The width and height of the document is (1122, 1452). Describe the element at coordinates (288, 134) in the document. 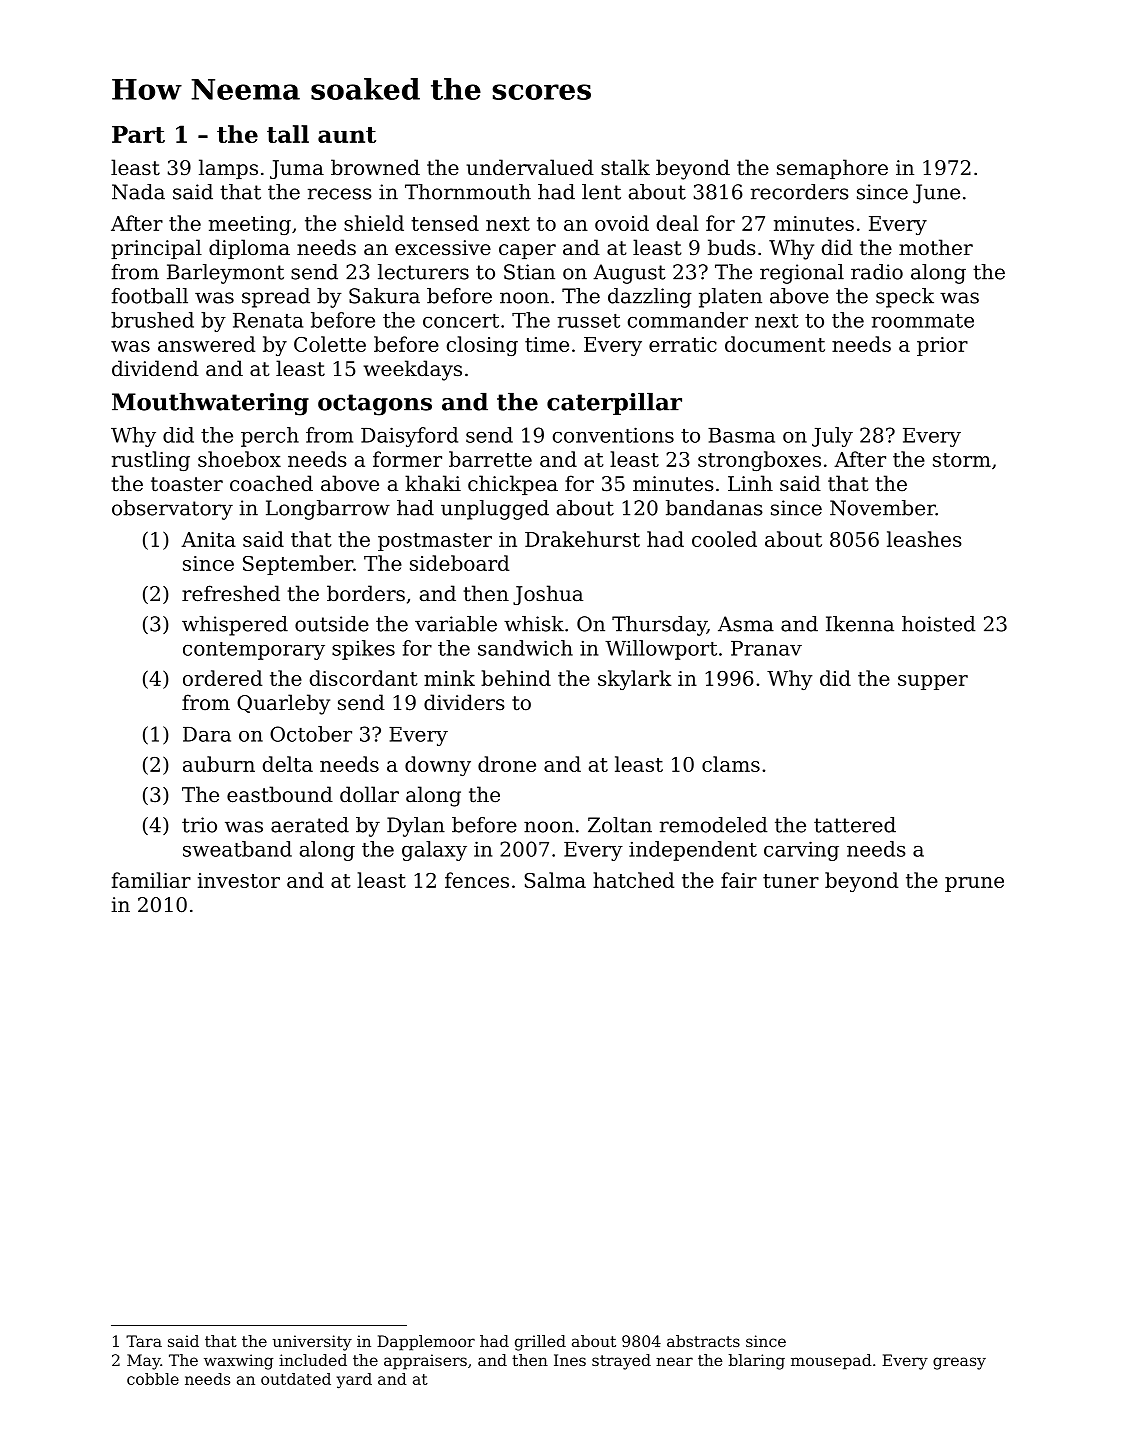

I see `tall` at that location.
